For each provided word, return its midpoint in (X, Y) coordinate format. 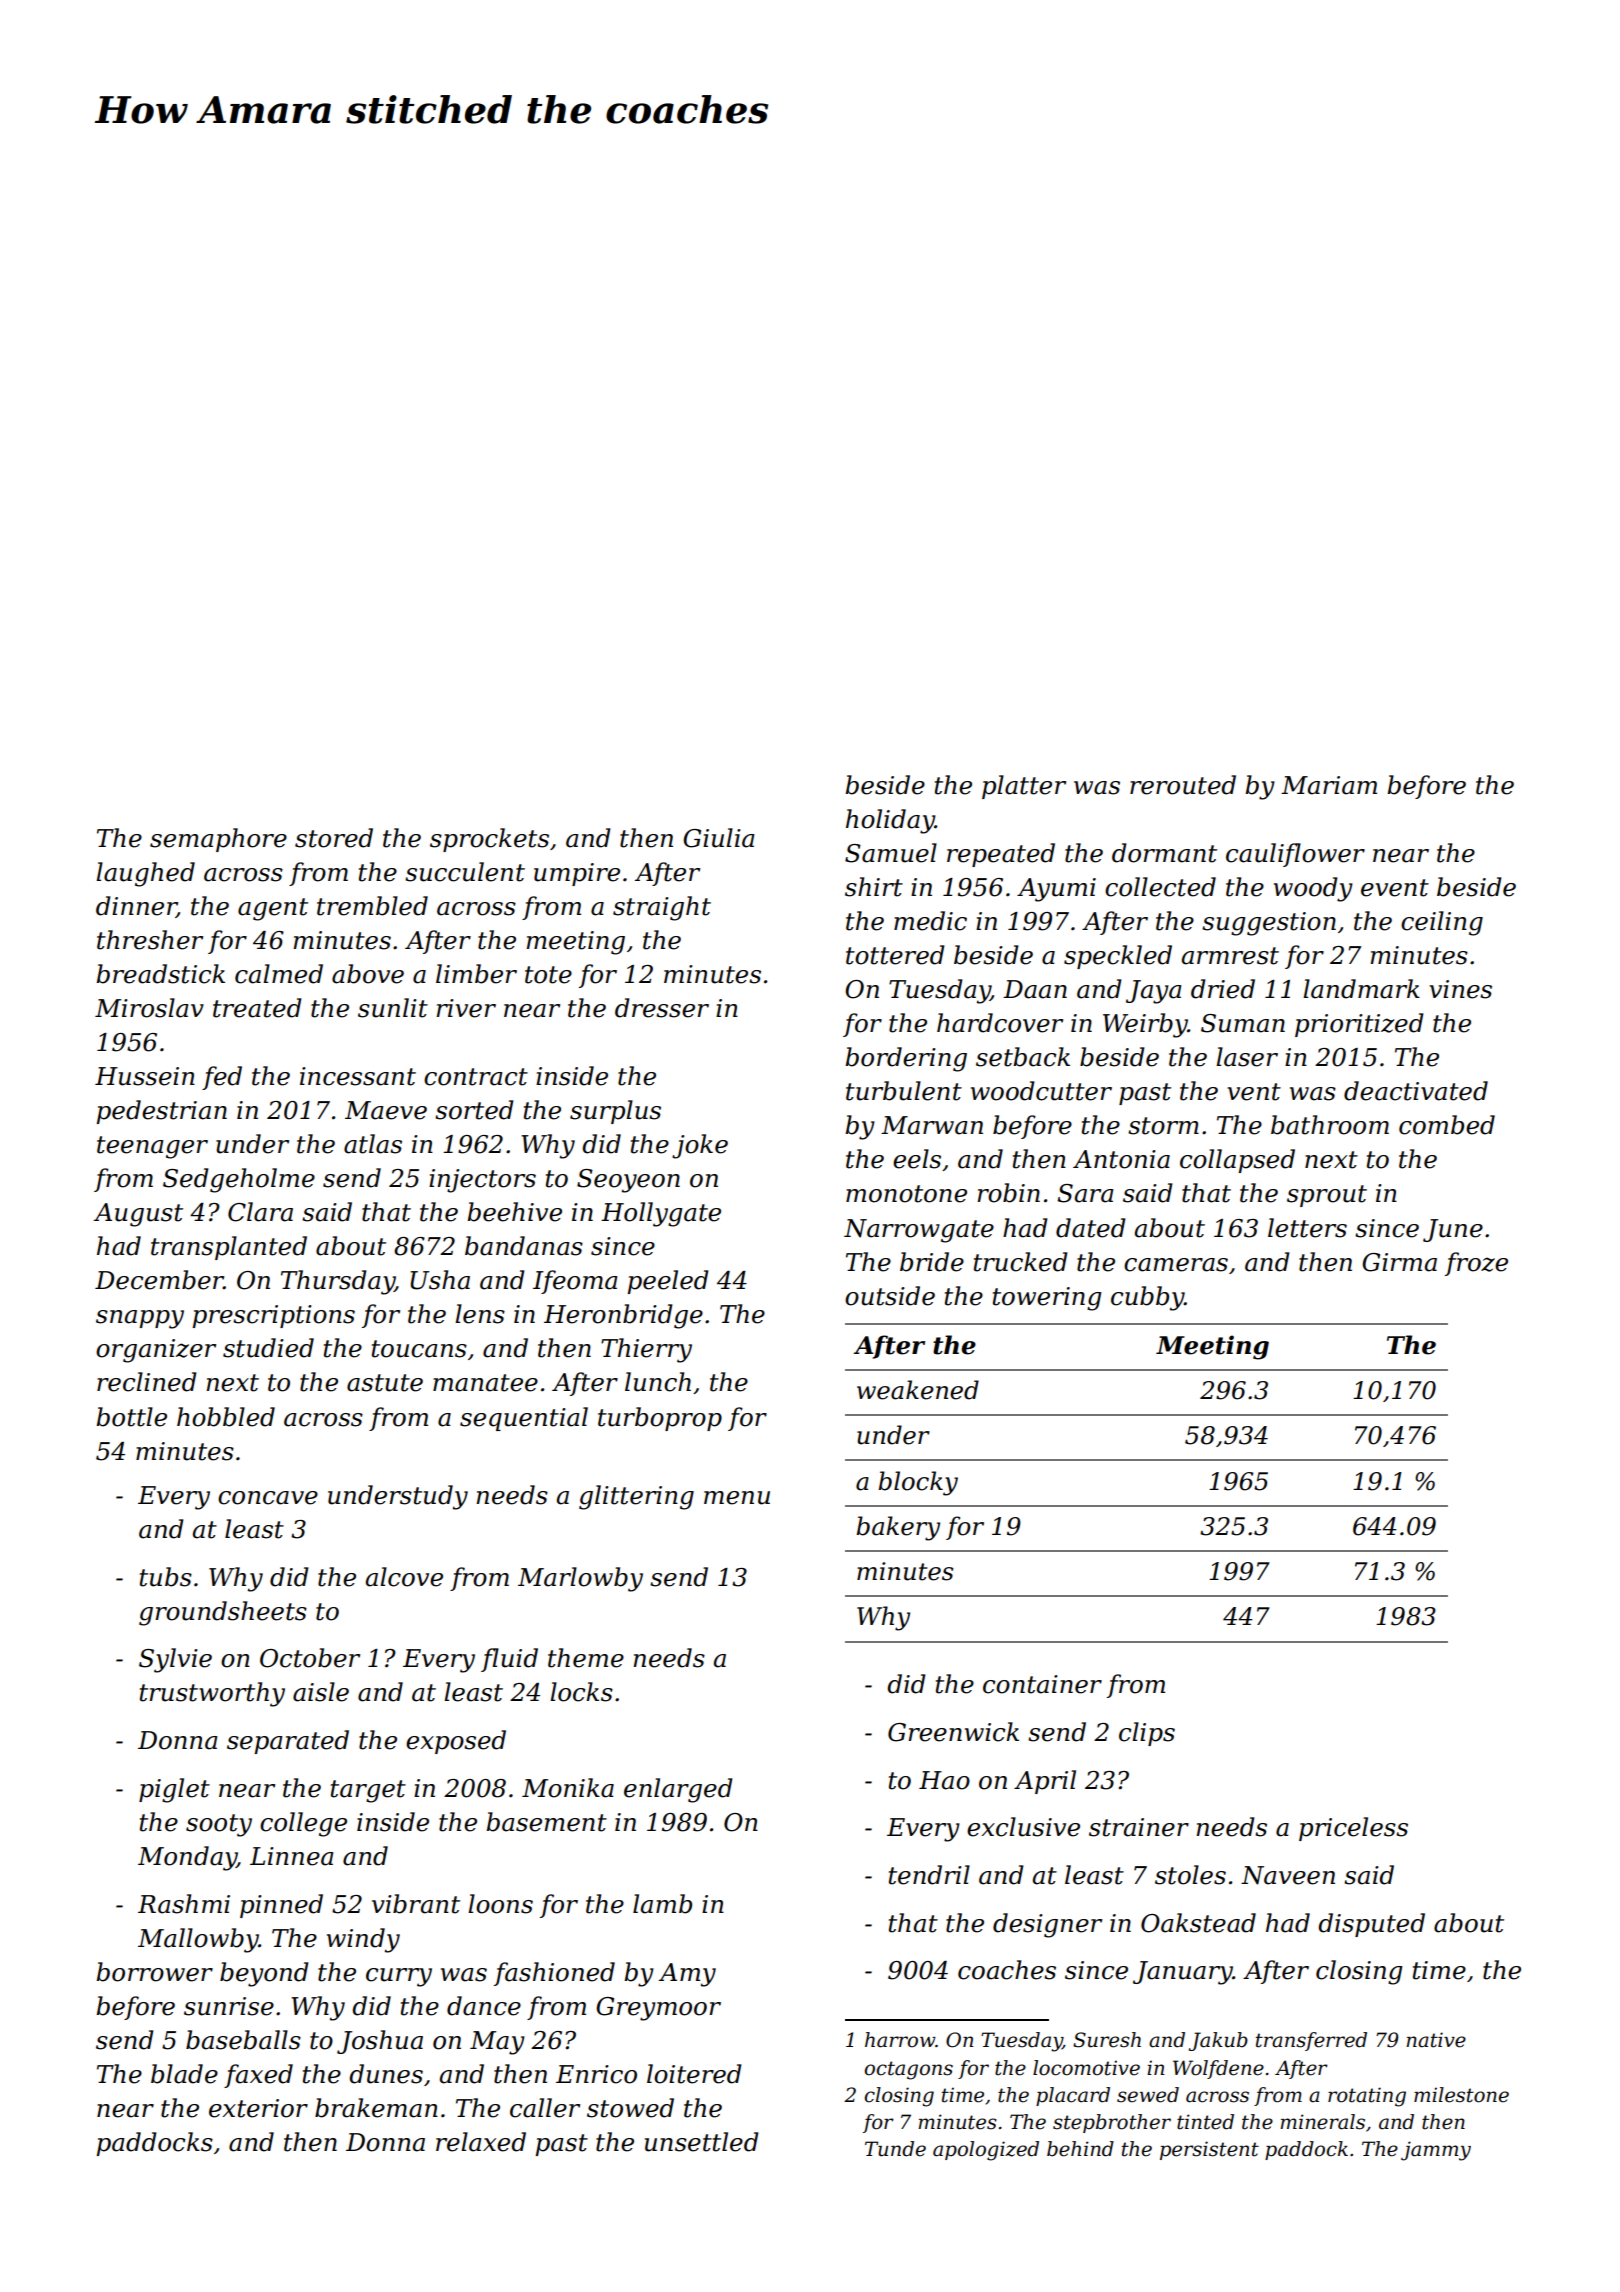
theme (586, 1658)
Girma (1399, 1262)
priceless (1353, 1829)
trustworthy (212, 1694)
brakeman (376, 2108)
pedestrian (161, 1112)
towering (1047, 1299)
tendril (929, 1875)
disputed (1371, 1925)
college (303, 1824)
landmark (1361, 989)
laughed (145, 874)
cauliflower (1295, 855)
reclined (146, 1382)
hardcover (1000, 1023)
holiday (890, 821)
